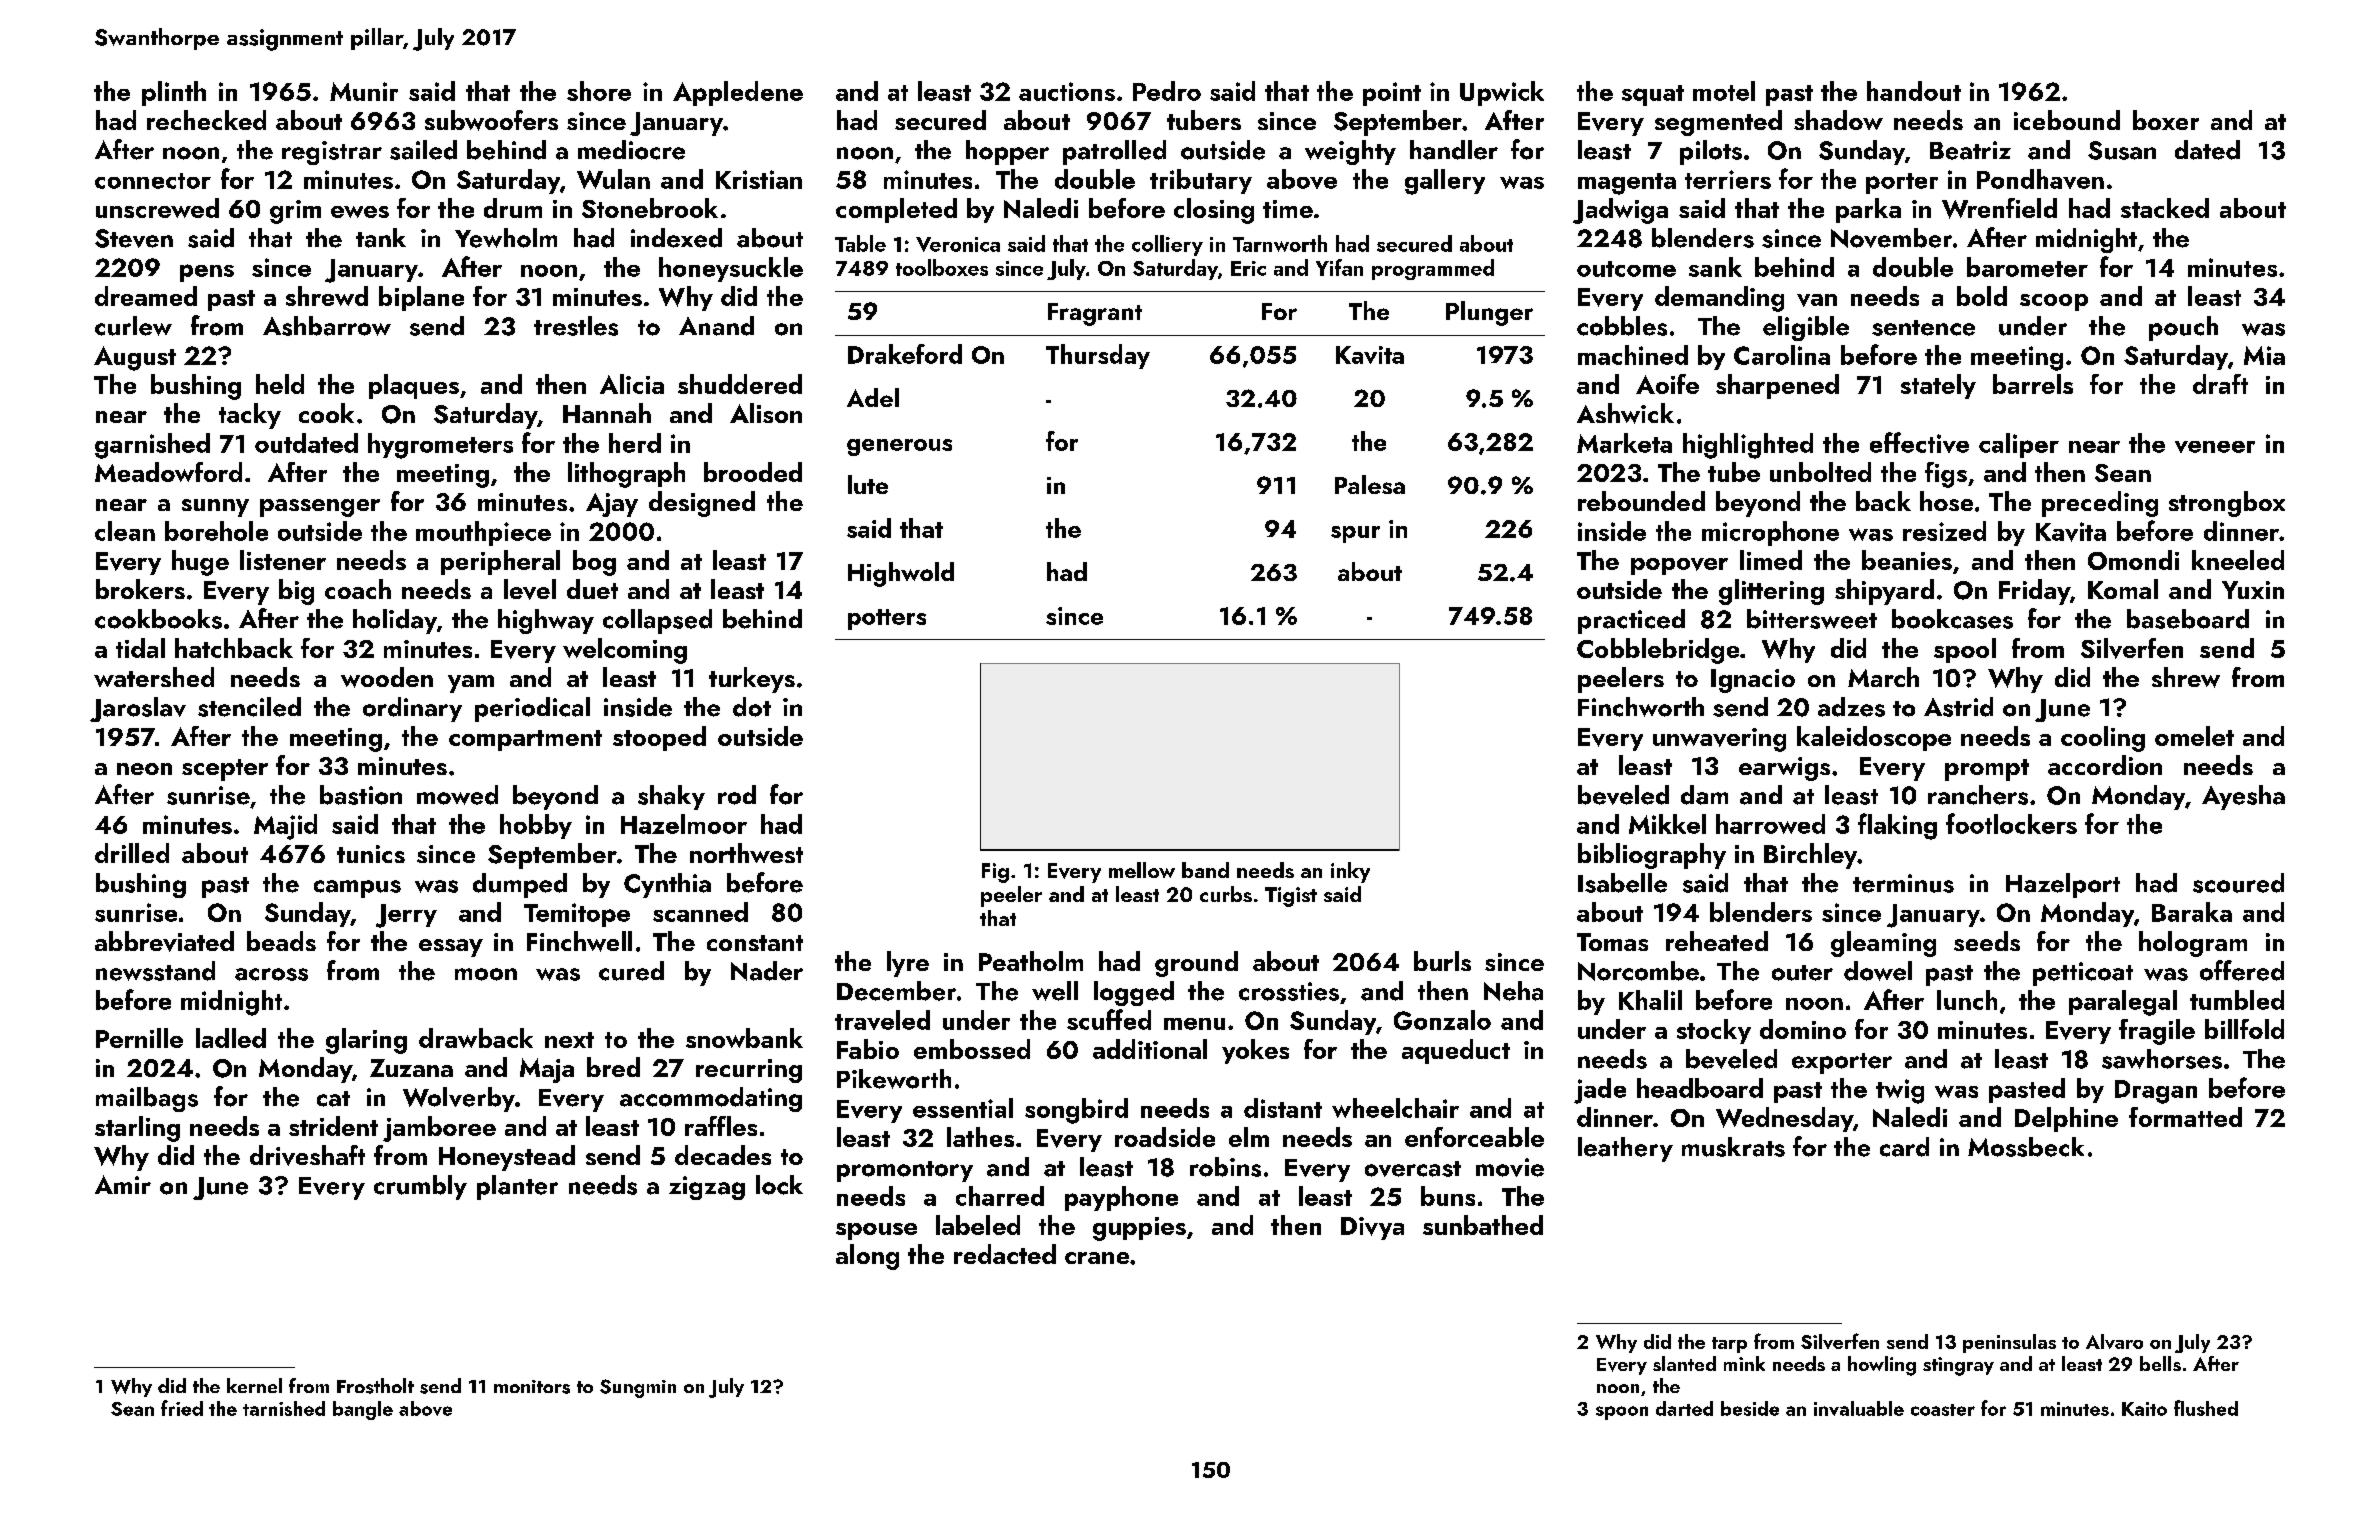 The image size is (2380, 1540). Describe the element at coordinates (363, 1410) in the screenshot. I see `bangle` at that location.
